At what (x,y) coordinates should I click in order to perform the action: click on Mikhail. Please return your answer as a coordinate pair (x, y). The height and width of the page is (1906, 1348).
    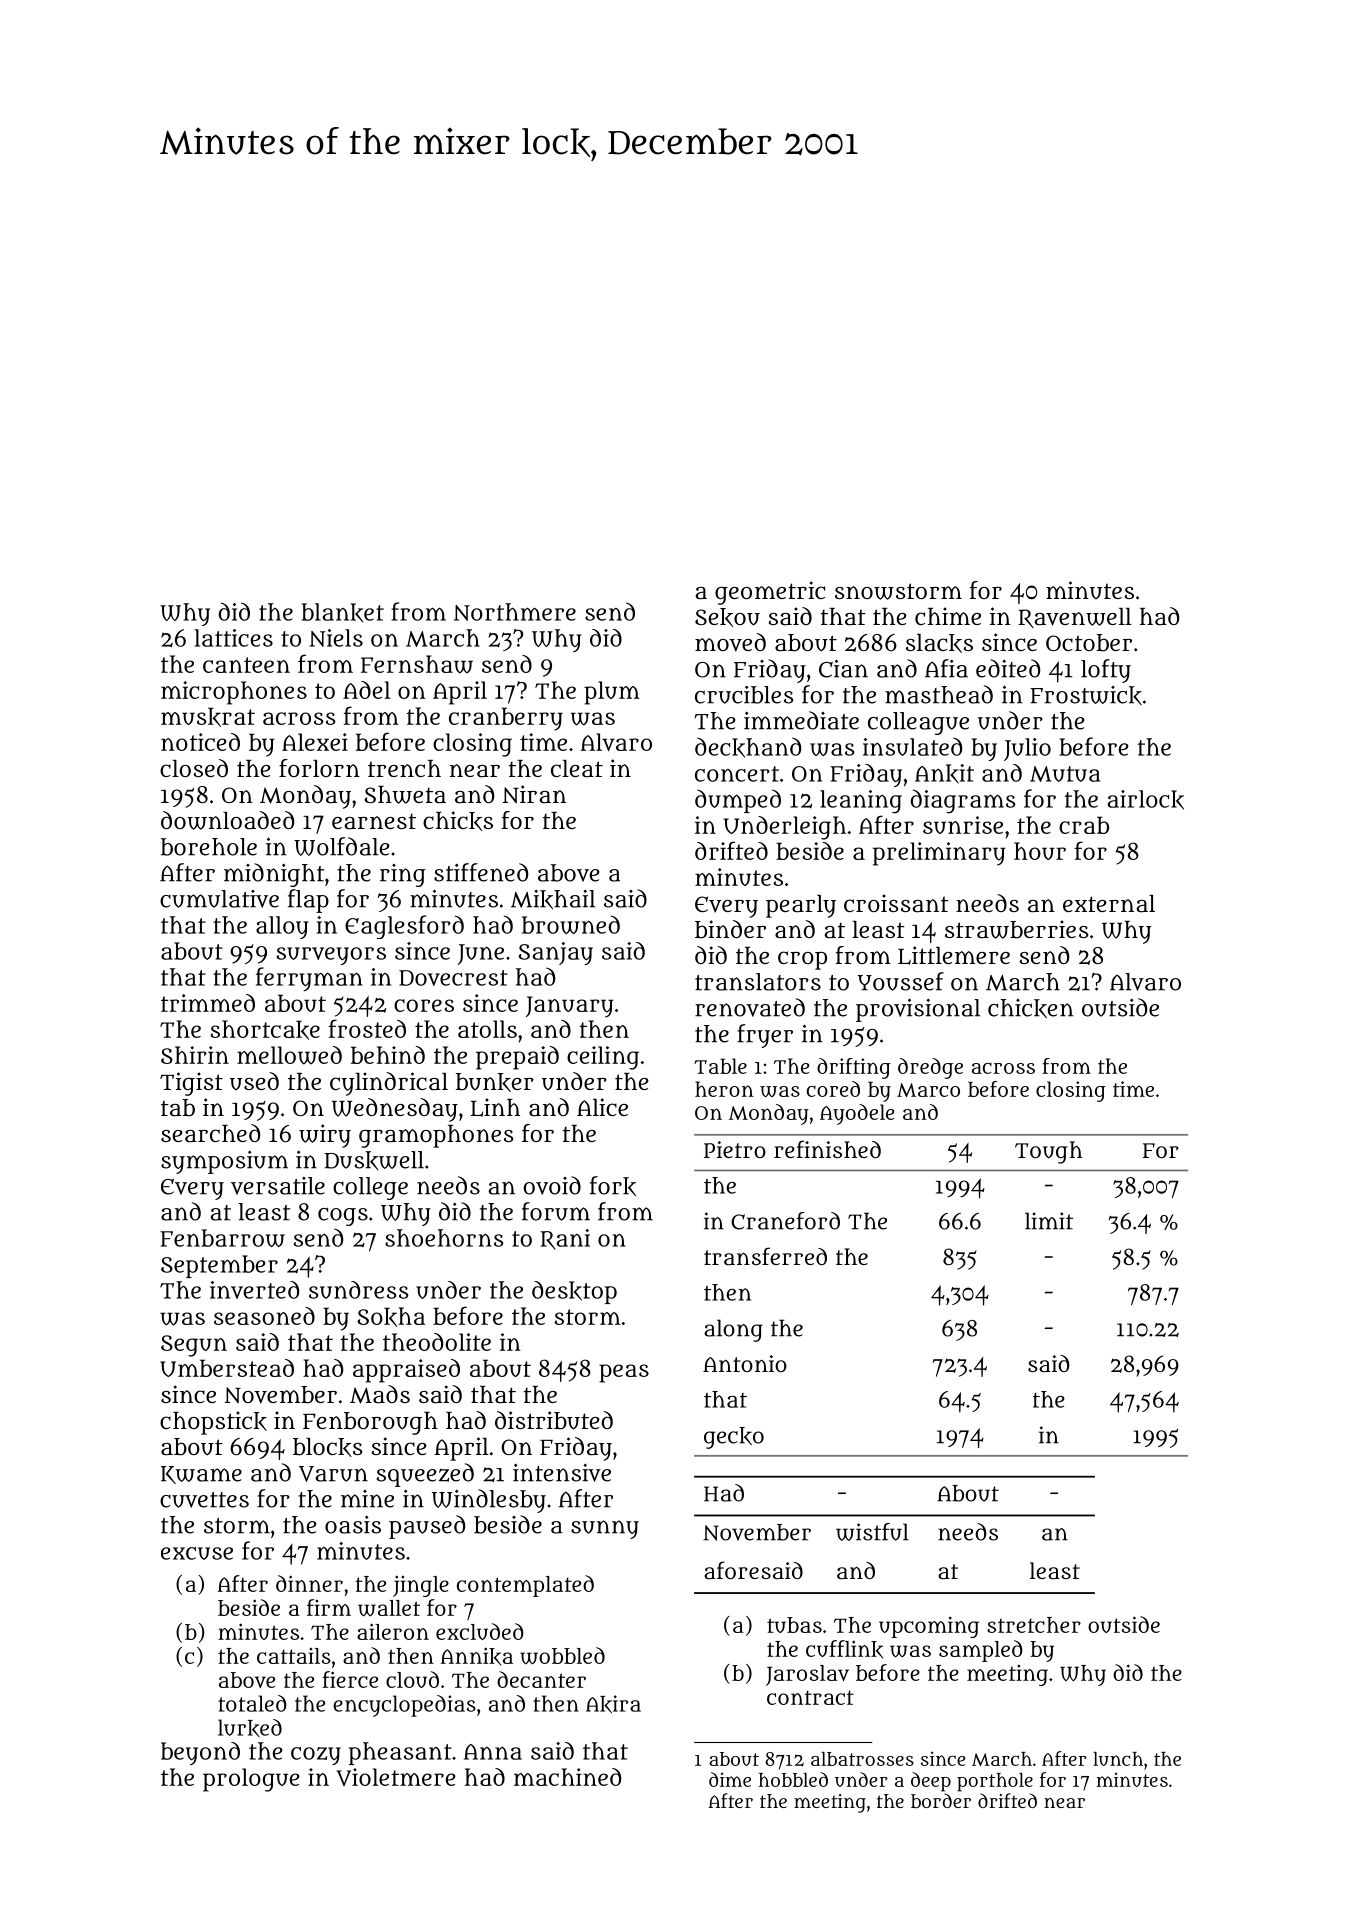
    Looking at the image, I should click on (553, 899).
